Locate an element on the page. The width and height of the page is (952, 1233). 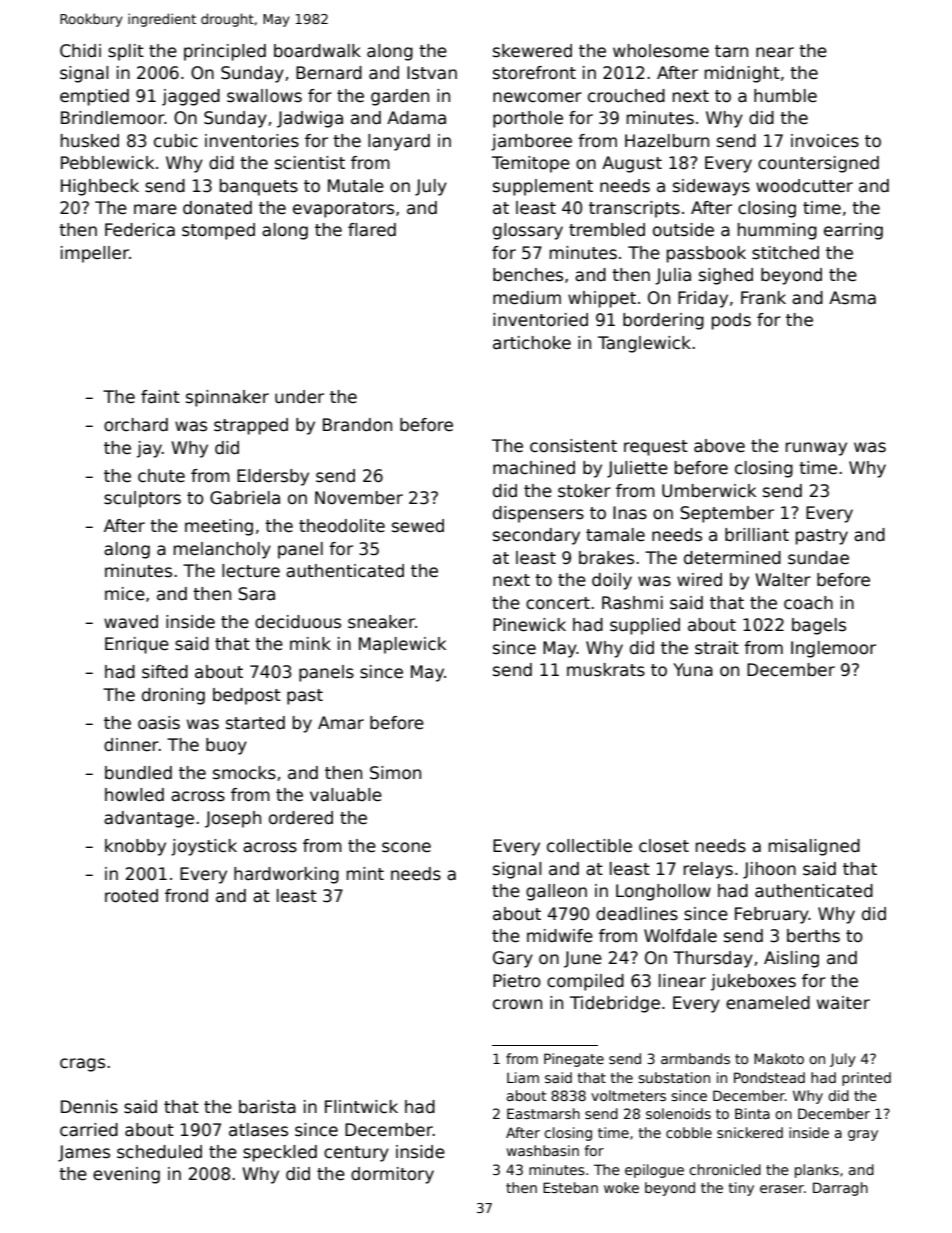
tiny is located at coordinates (741, 1189).
